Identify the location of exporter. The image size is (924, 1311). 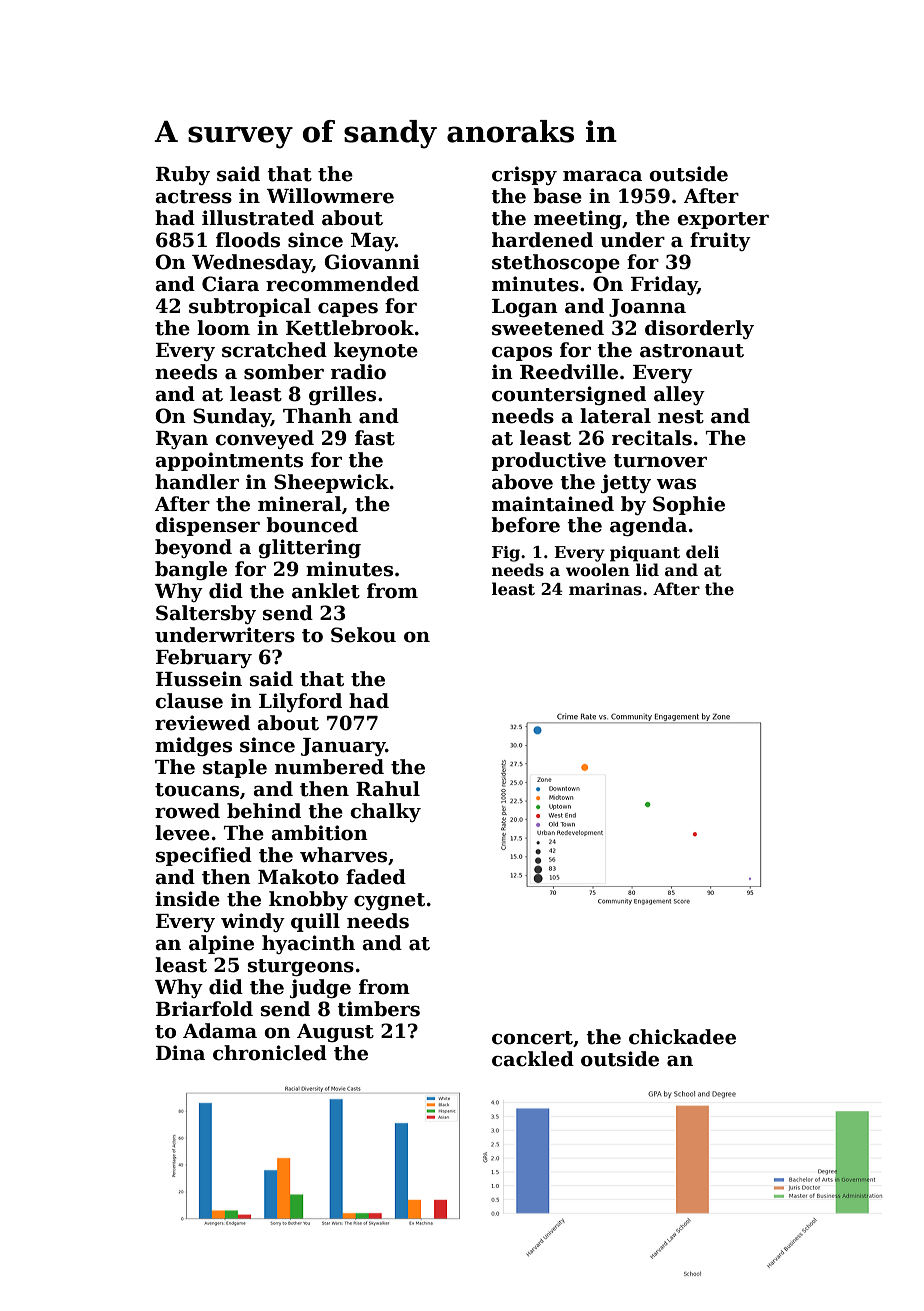
(723, 220).
